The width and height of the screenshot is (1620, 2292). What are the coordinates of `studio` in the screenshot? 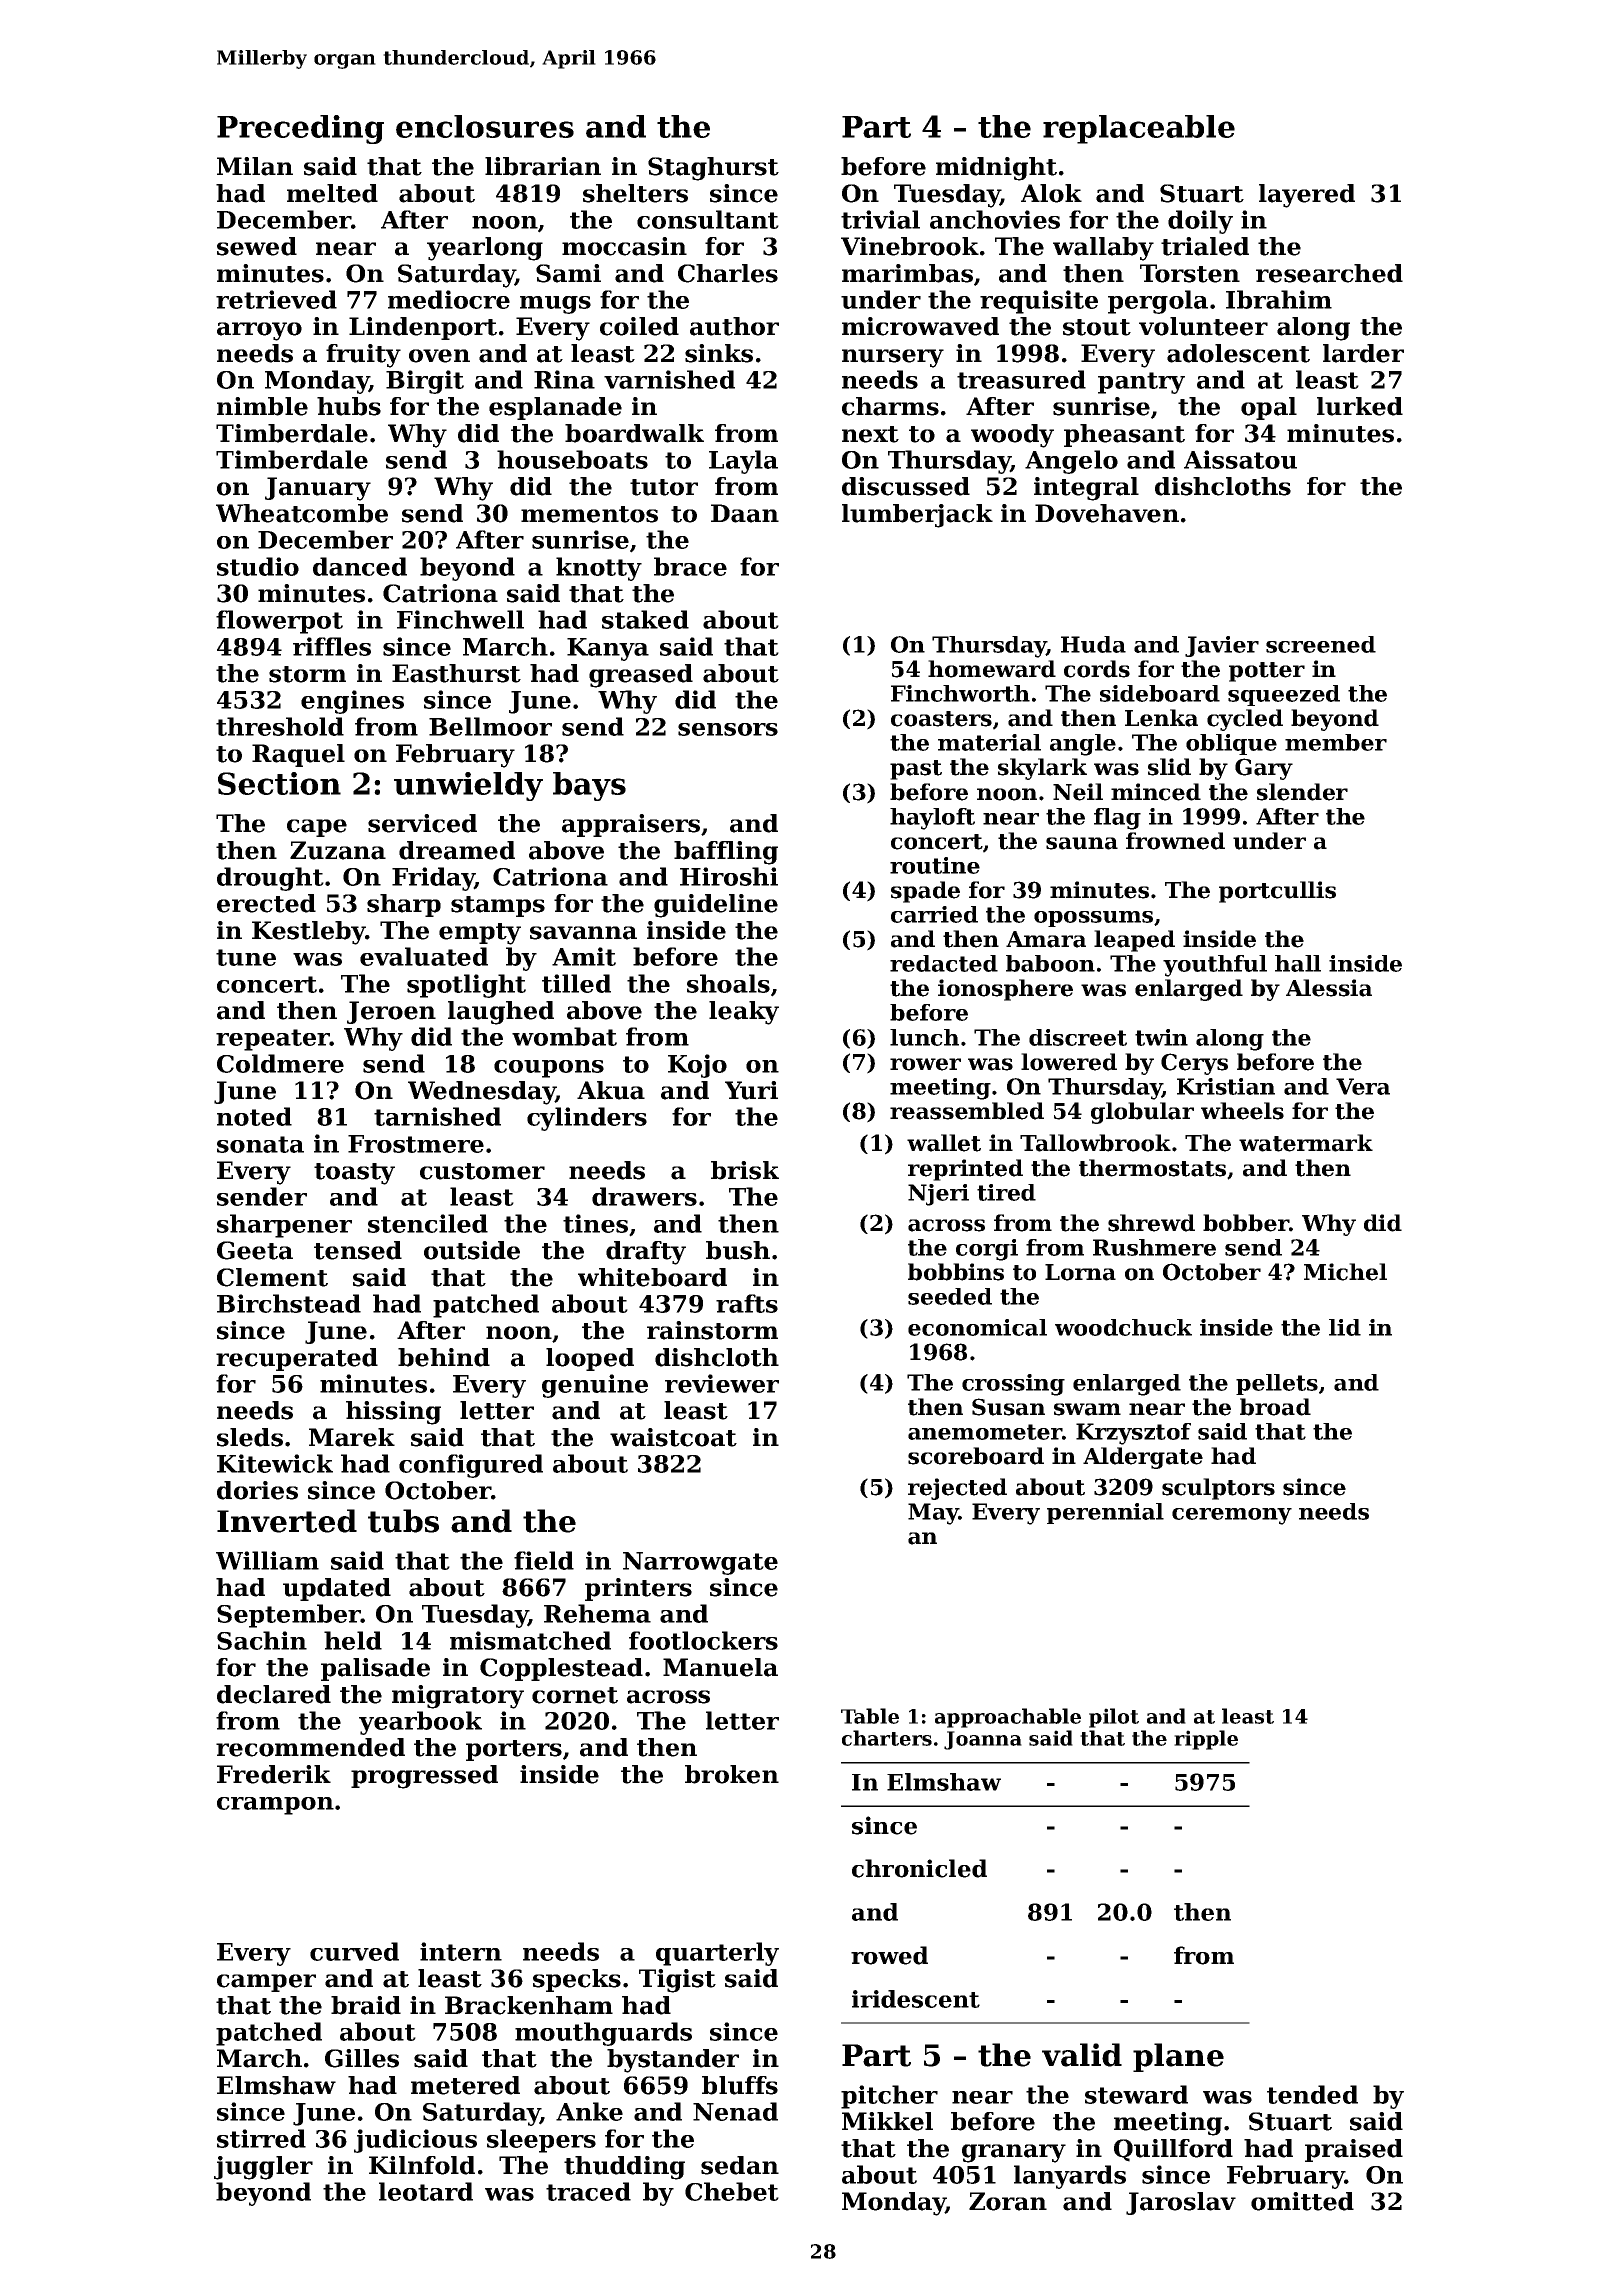 It's located at (258, 566).
